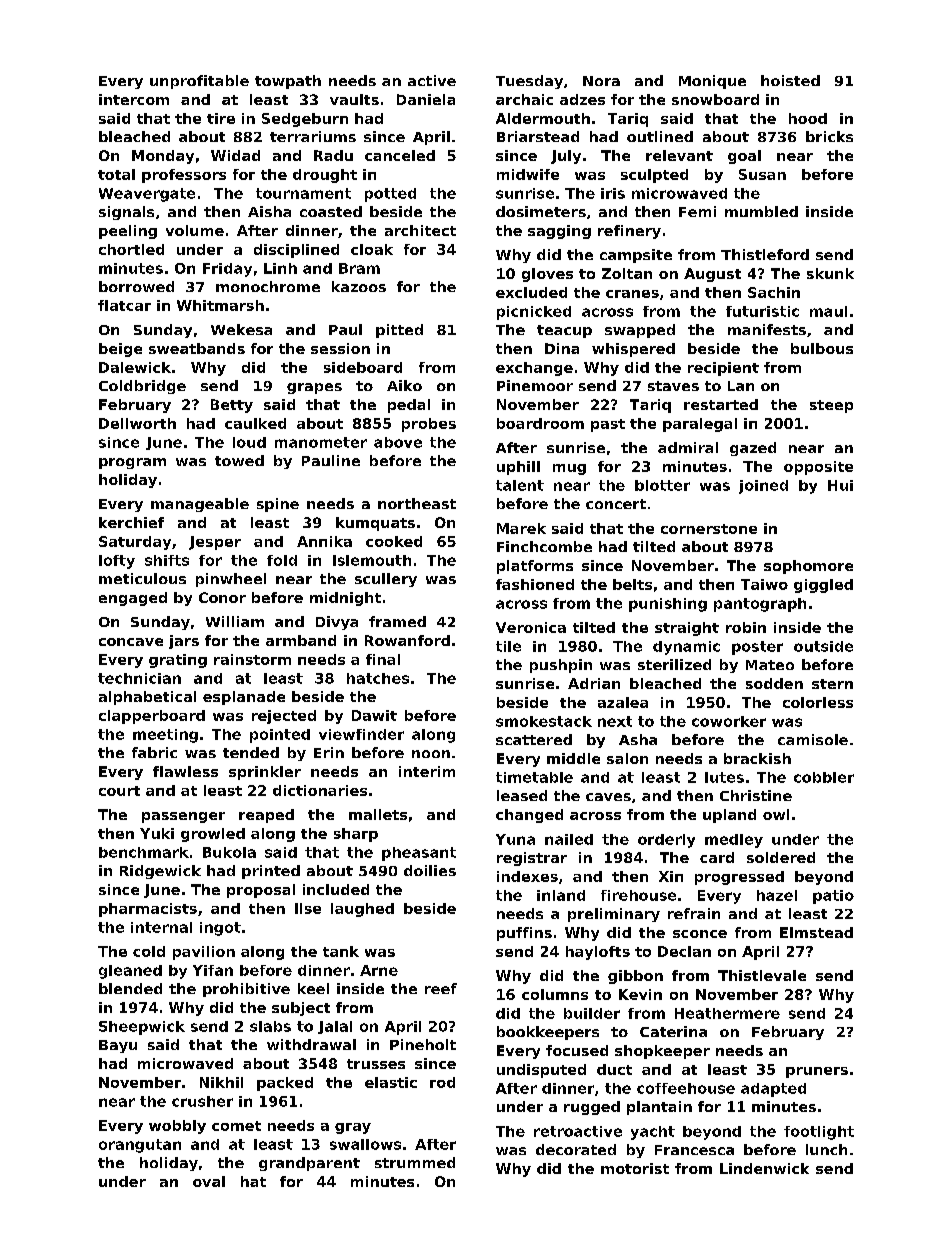  Describe the element at coordinates (383, 659) in the image. I see `final` at that location.
